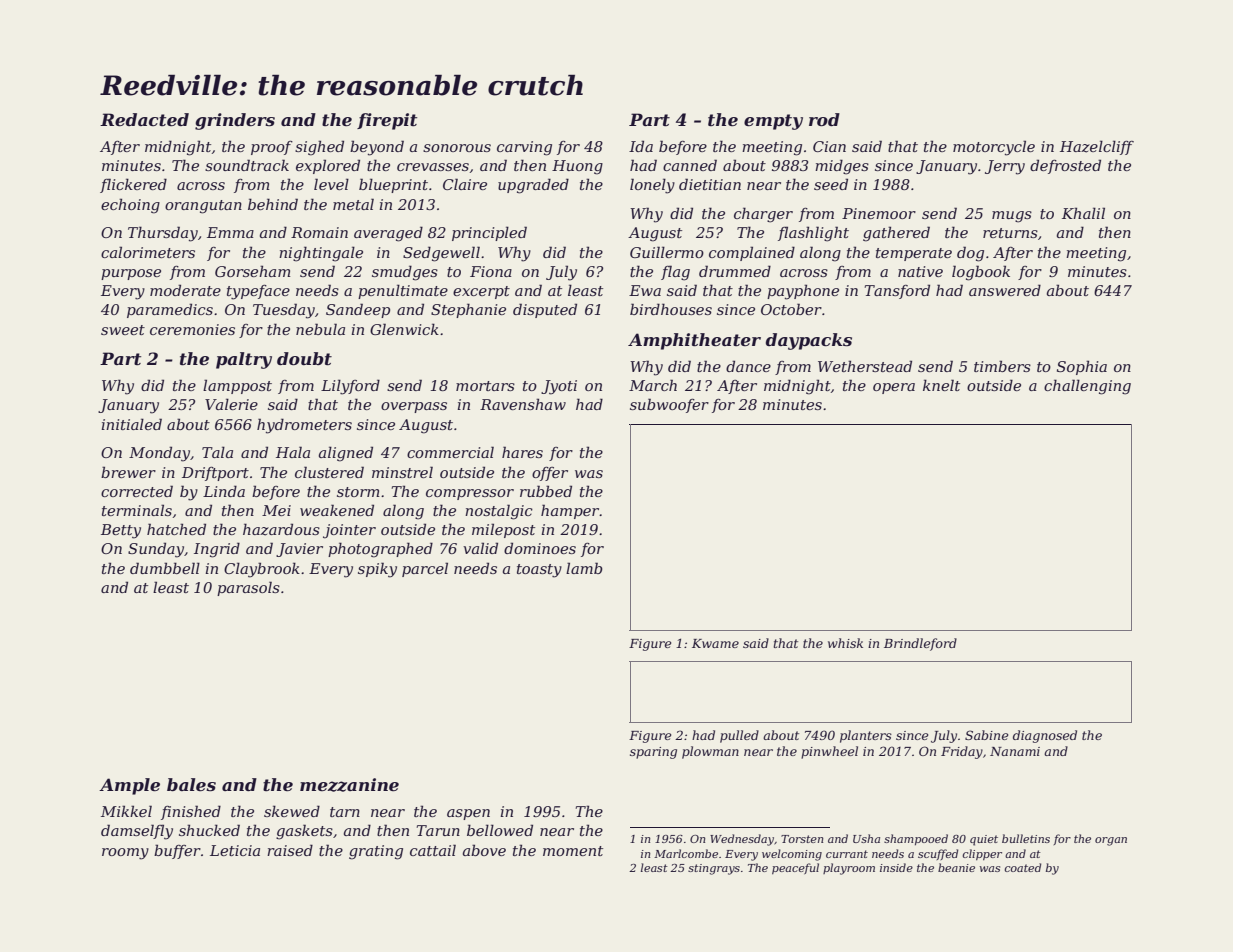  Describe the element at coordinates (125, 854) in the screenshot. I see `roomy` at that location.
